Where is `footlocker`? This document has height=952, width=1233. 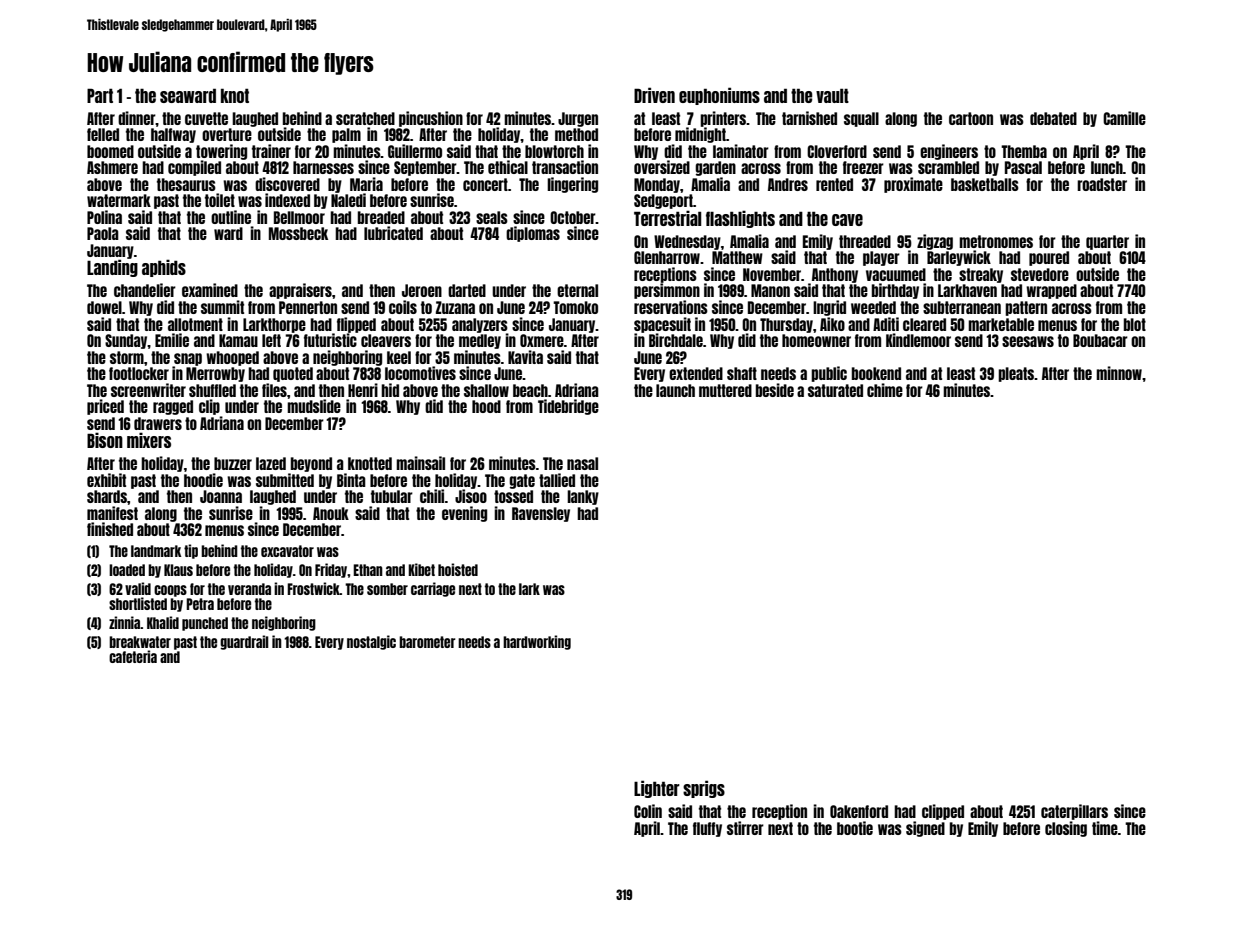
footlocker is located at coordinates (139, 373).
